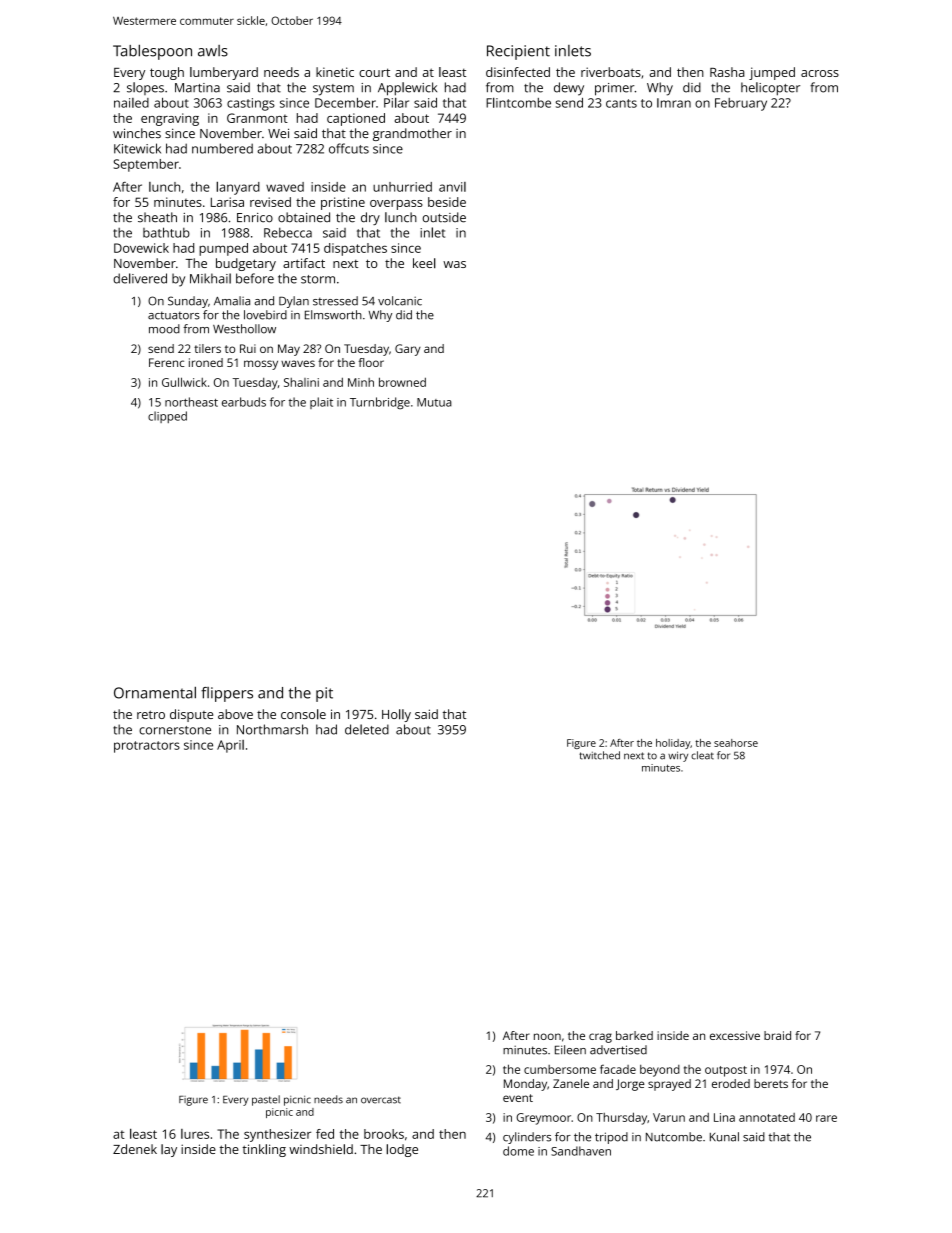  What do you see at coordinates (155, 692) in the screenshot?
I see `Ornamental` at bounding box center [155, 692].
